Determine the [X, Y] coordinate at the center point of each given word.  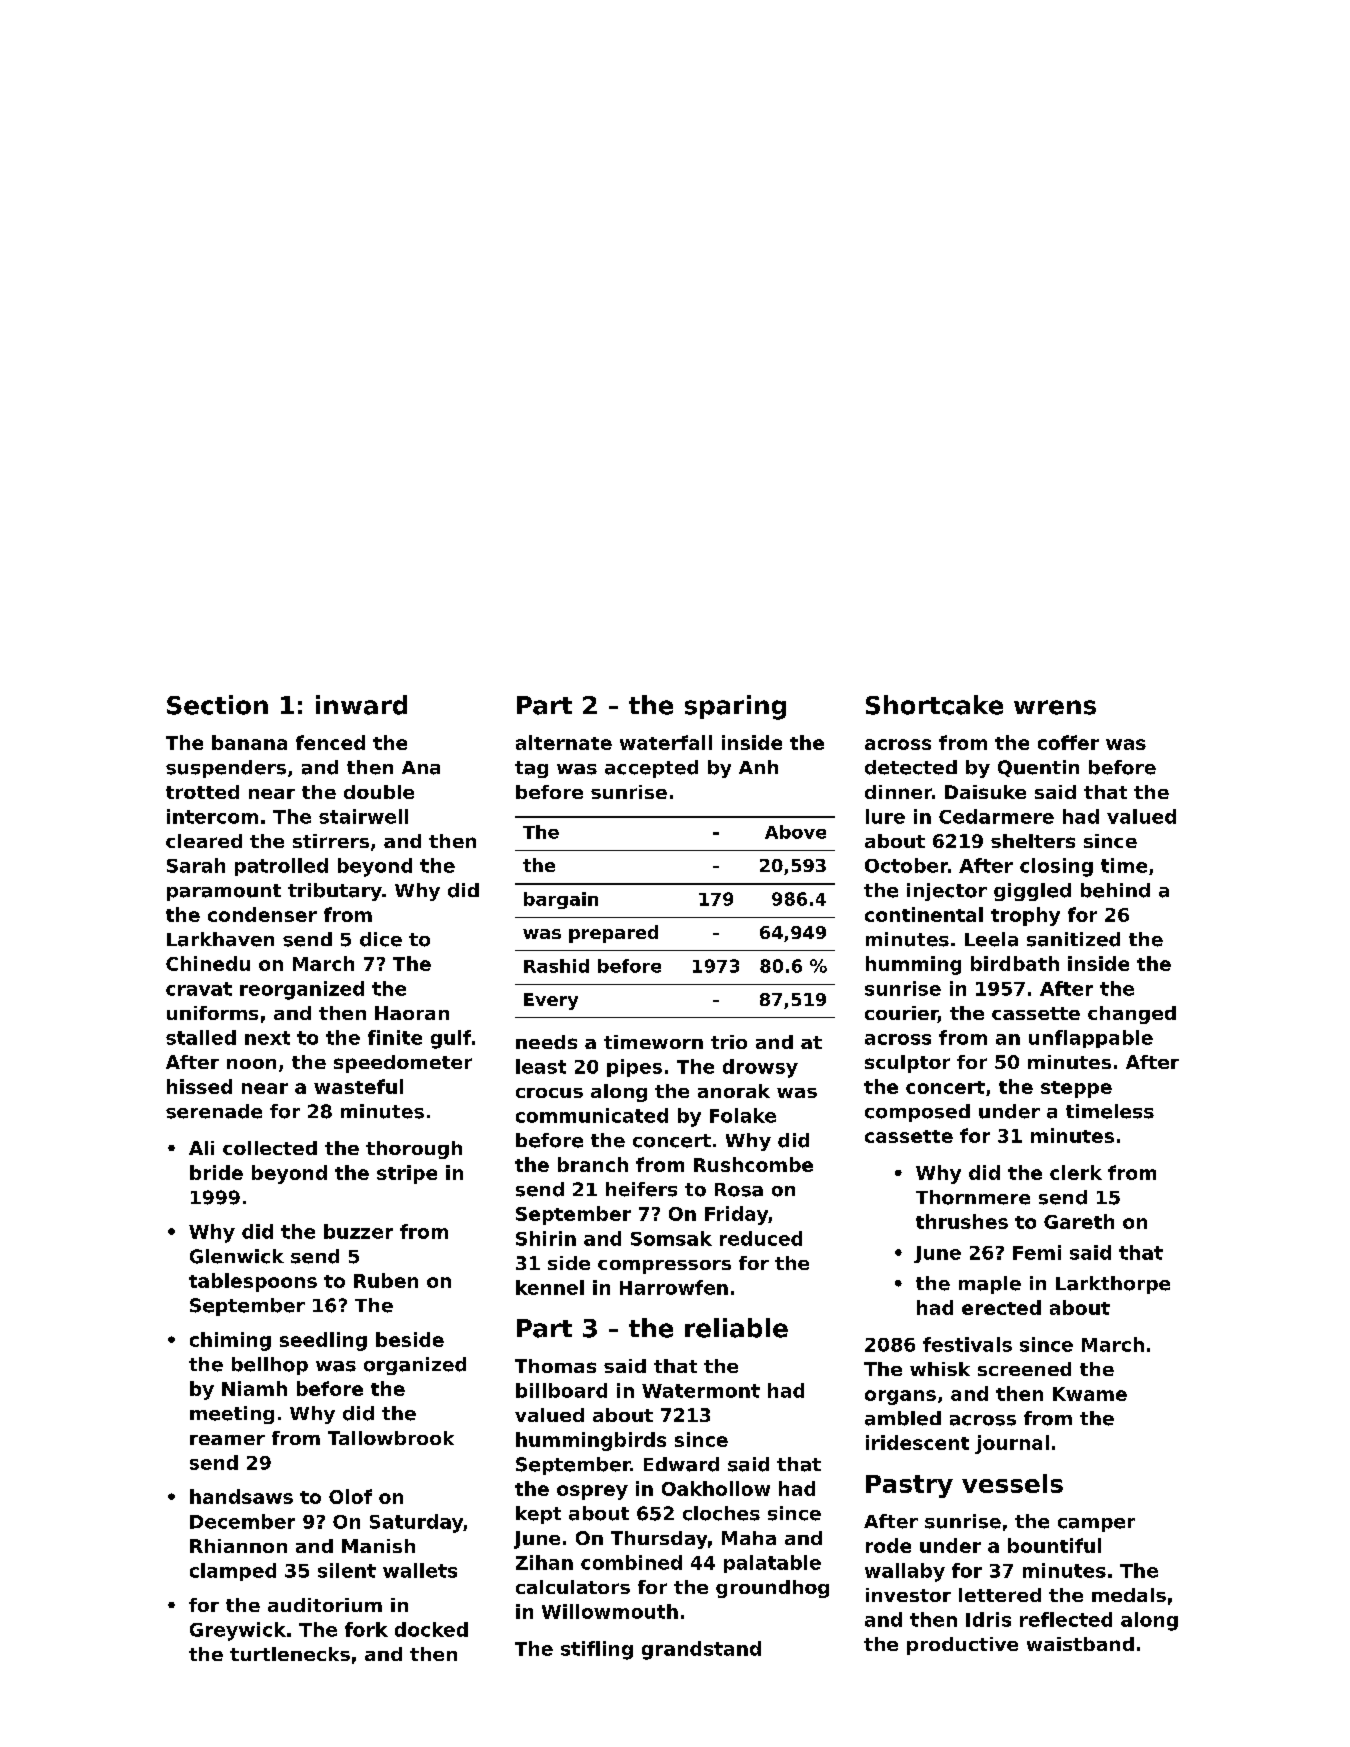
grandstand [701, 1650]
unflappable [1091, 1039]
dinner [898, 792]
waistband [1080, 1644]
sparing [735, 707]
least [541, 1066]
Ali [201, 1148]
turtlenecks [290, 1654]
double [379, 792]
